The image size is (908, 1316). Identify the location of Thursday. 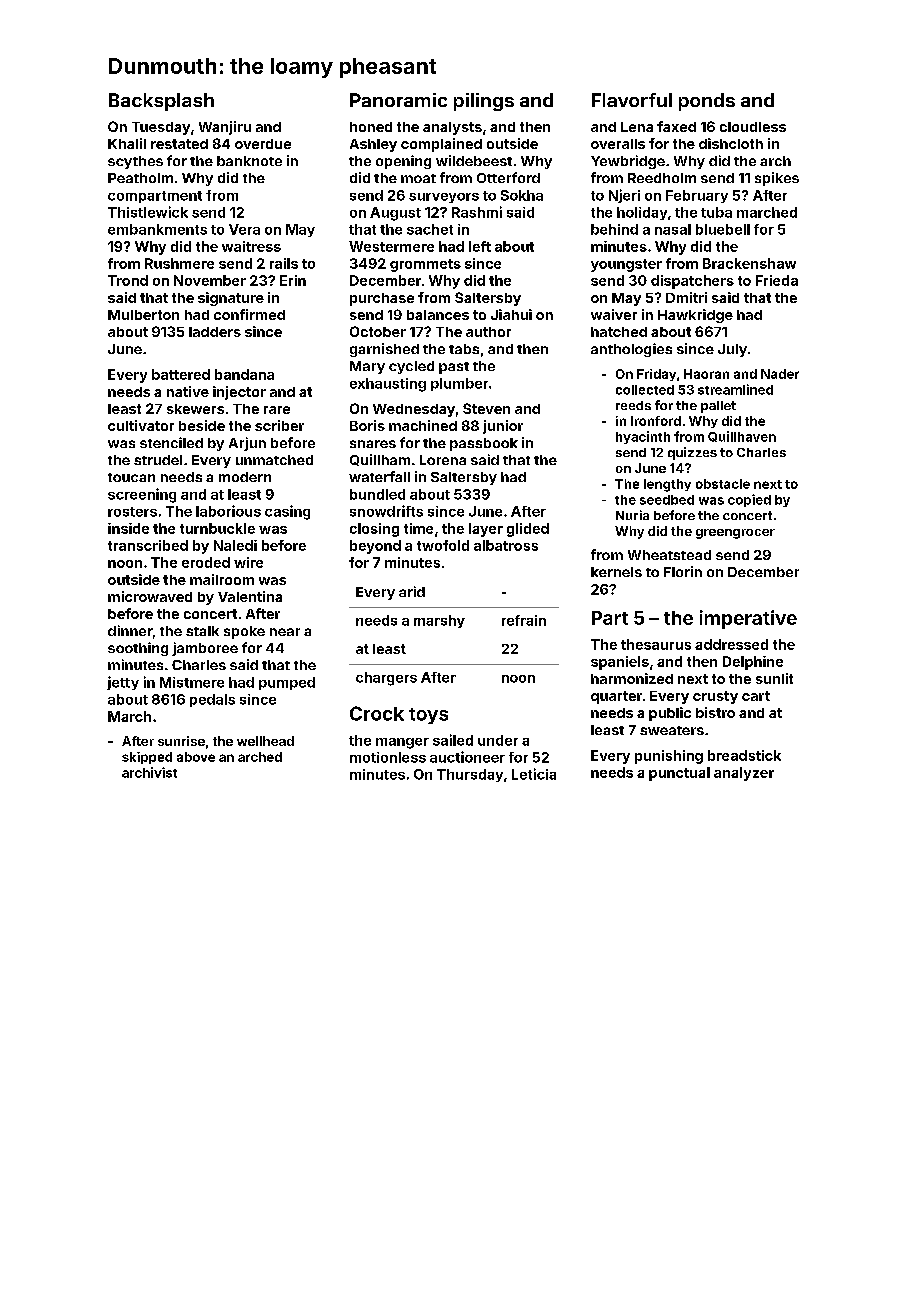
(470, 775).
